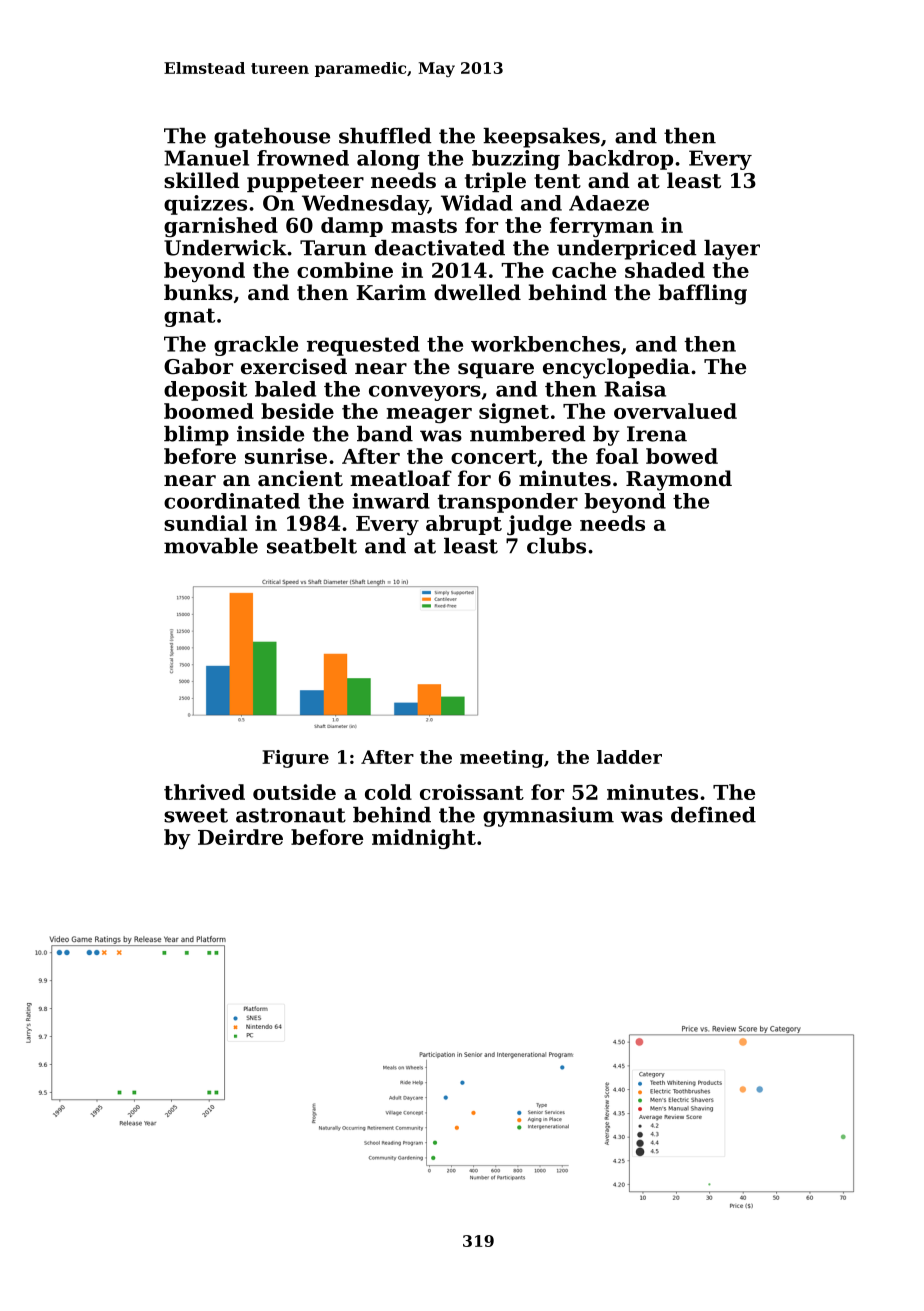 The image size is (924, 1311). I want to click on ladder, so click(629, 757).
